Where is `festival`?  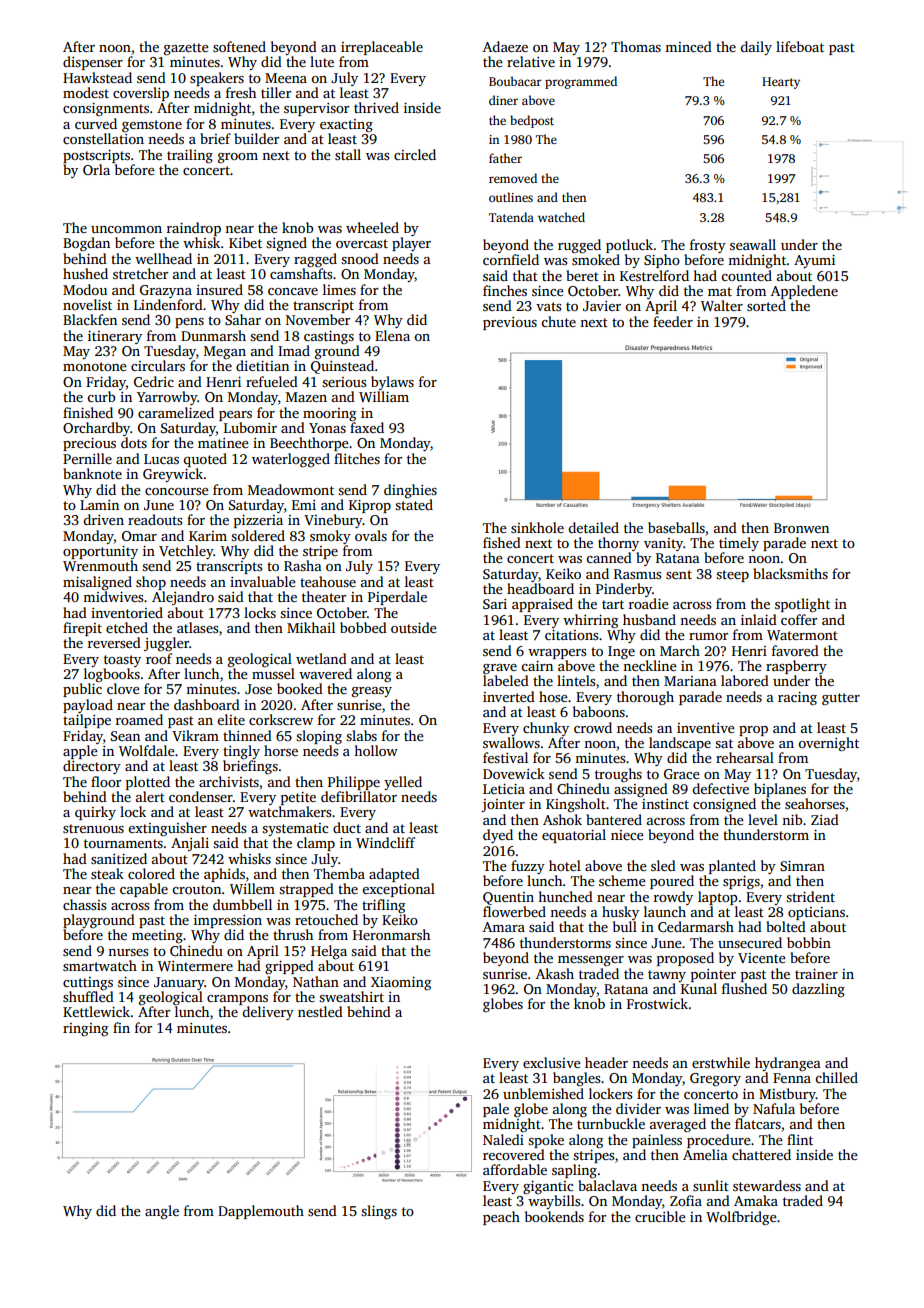
festival is located at coordinates (505, 757).
